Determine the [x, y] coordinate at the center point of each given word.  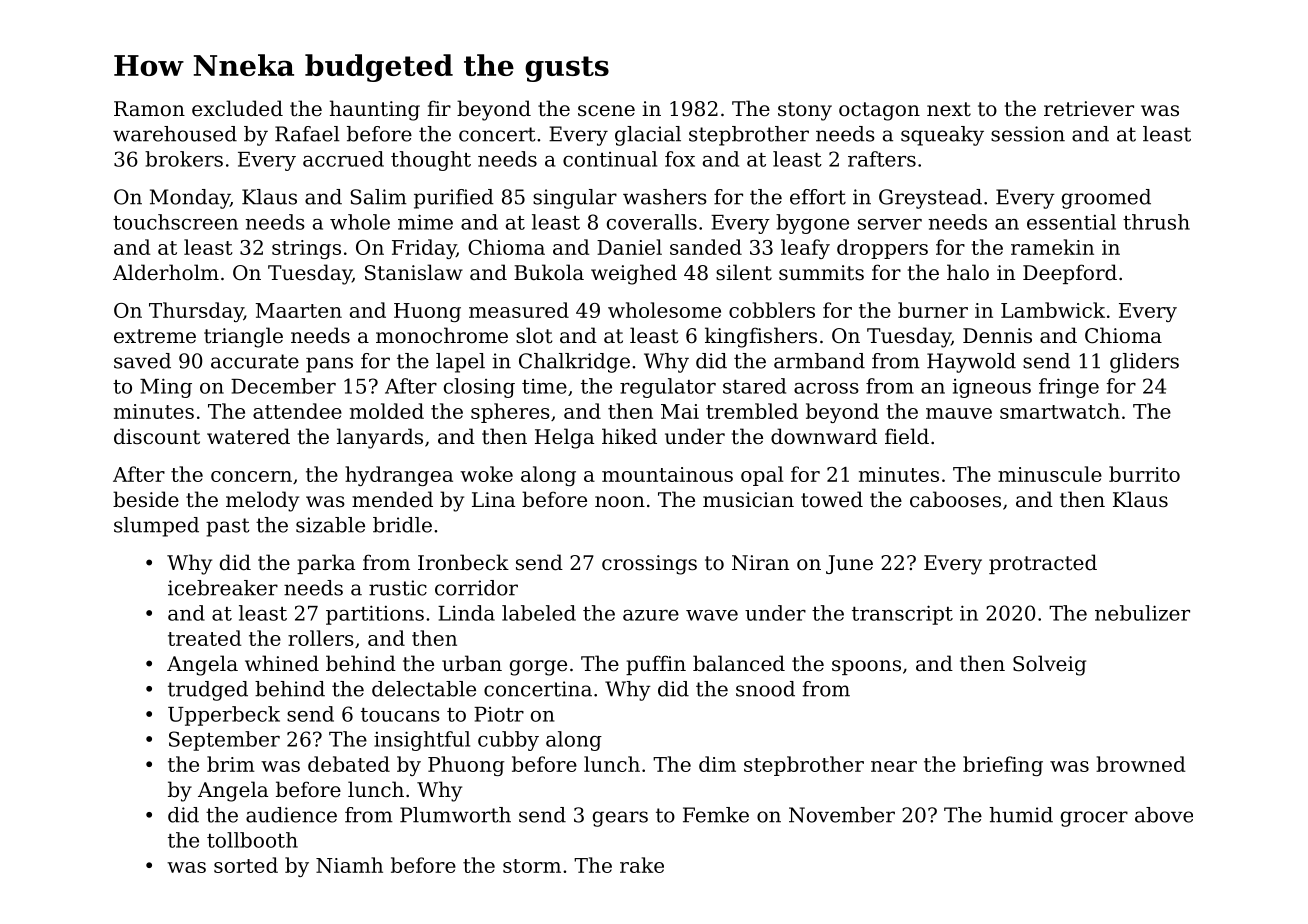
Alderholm [166, 272]
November [842, 815]
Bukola [549, 272]
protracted [1043, 564]
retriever [1089, 109]
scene [606, 111]
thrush [1156, 222]
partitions [375, 615]
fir [439, 108]
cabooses [955, 499]
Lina [493, 500]
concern [251, 476]
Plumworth [455, 815]
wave [712, 615]
